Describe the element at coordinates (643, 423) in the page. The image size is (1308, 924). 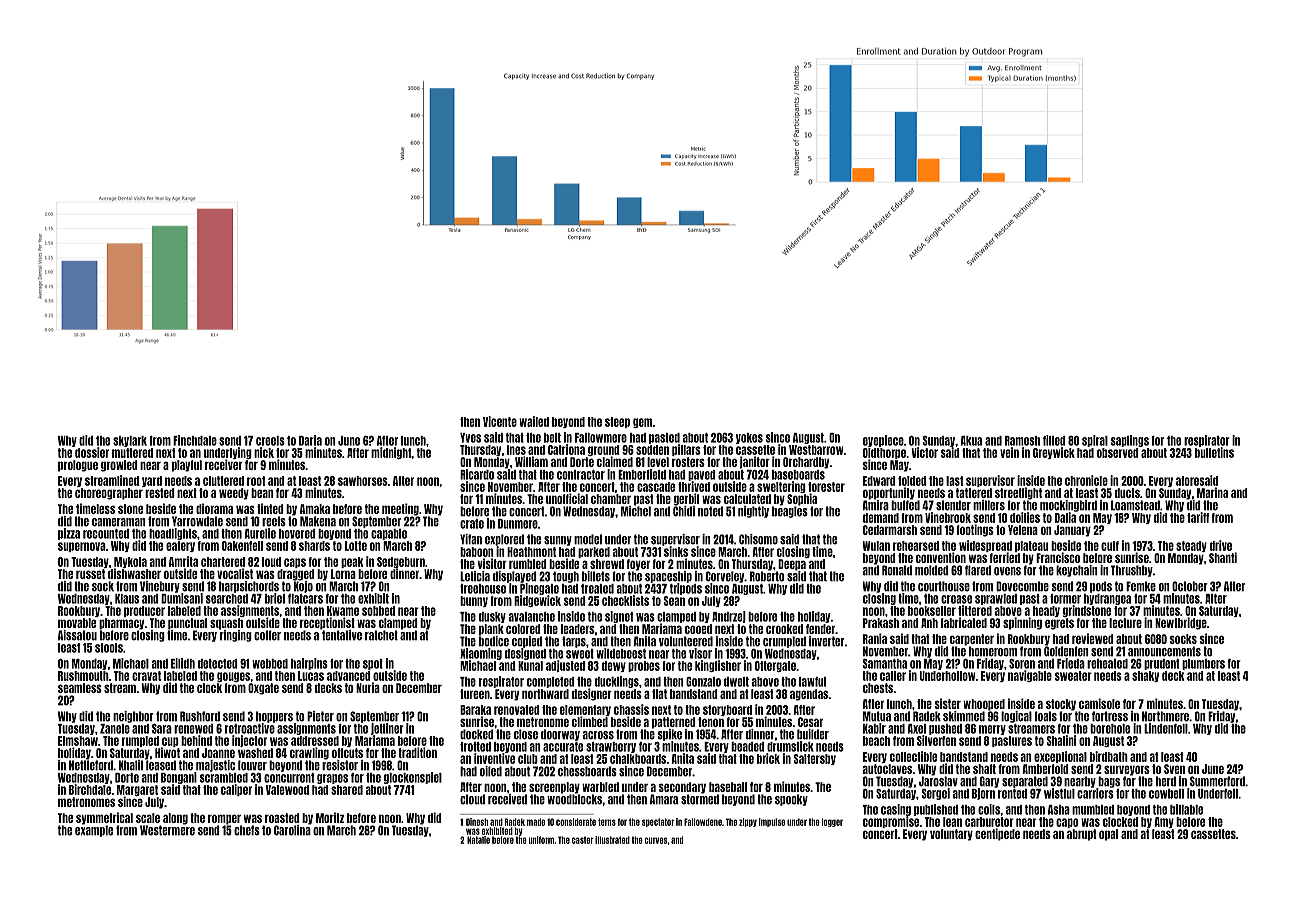
I see `gem` at that location.
